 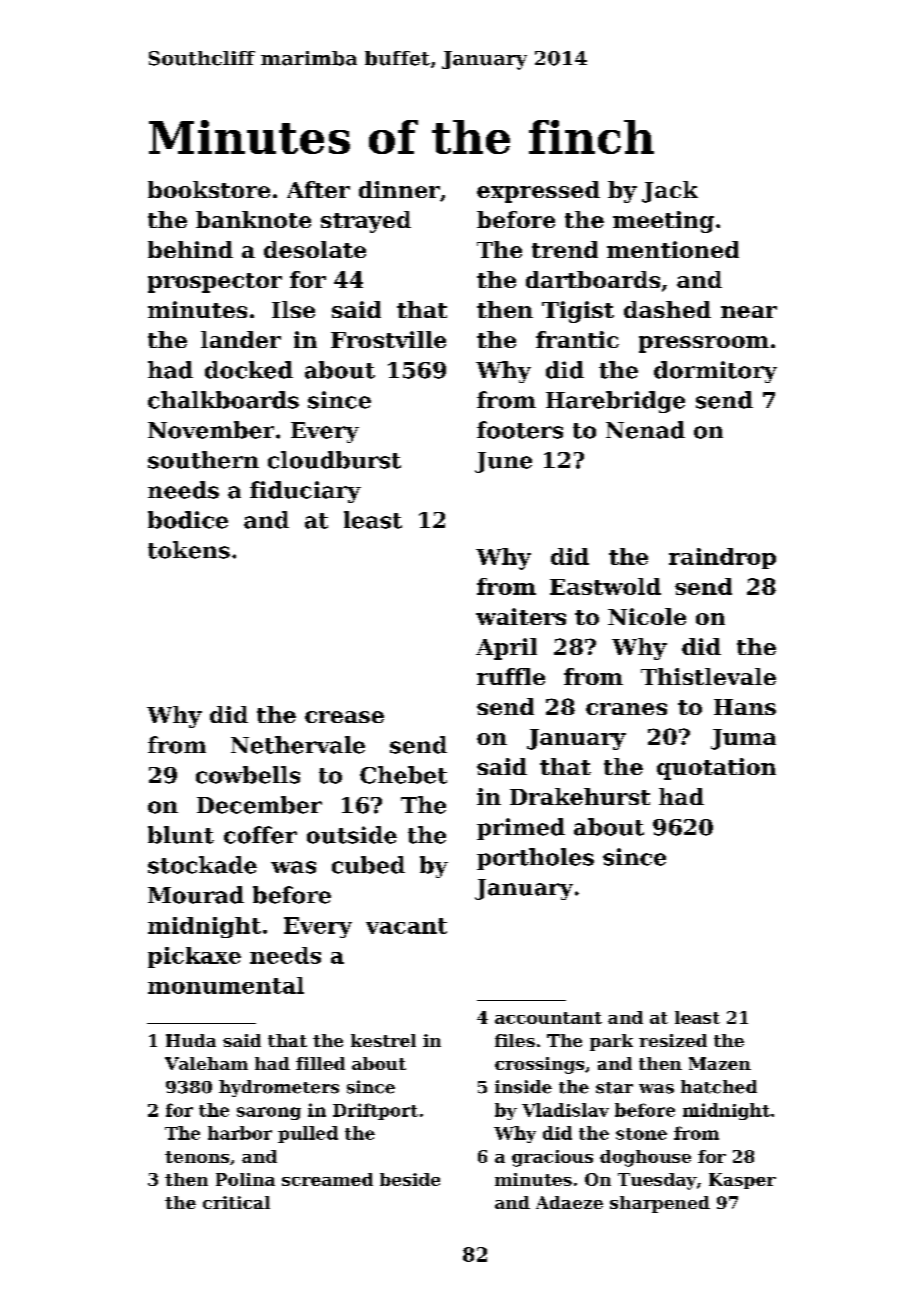 What do you see at coordinates (368, 865) in the page?
I see `cubed` at bounding box center [368, 865].
